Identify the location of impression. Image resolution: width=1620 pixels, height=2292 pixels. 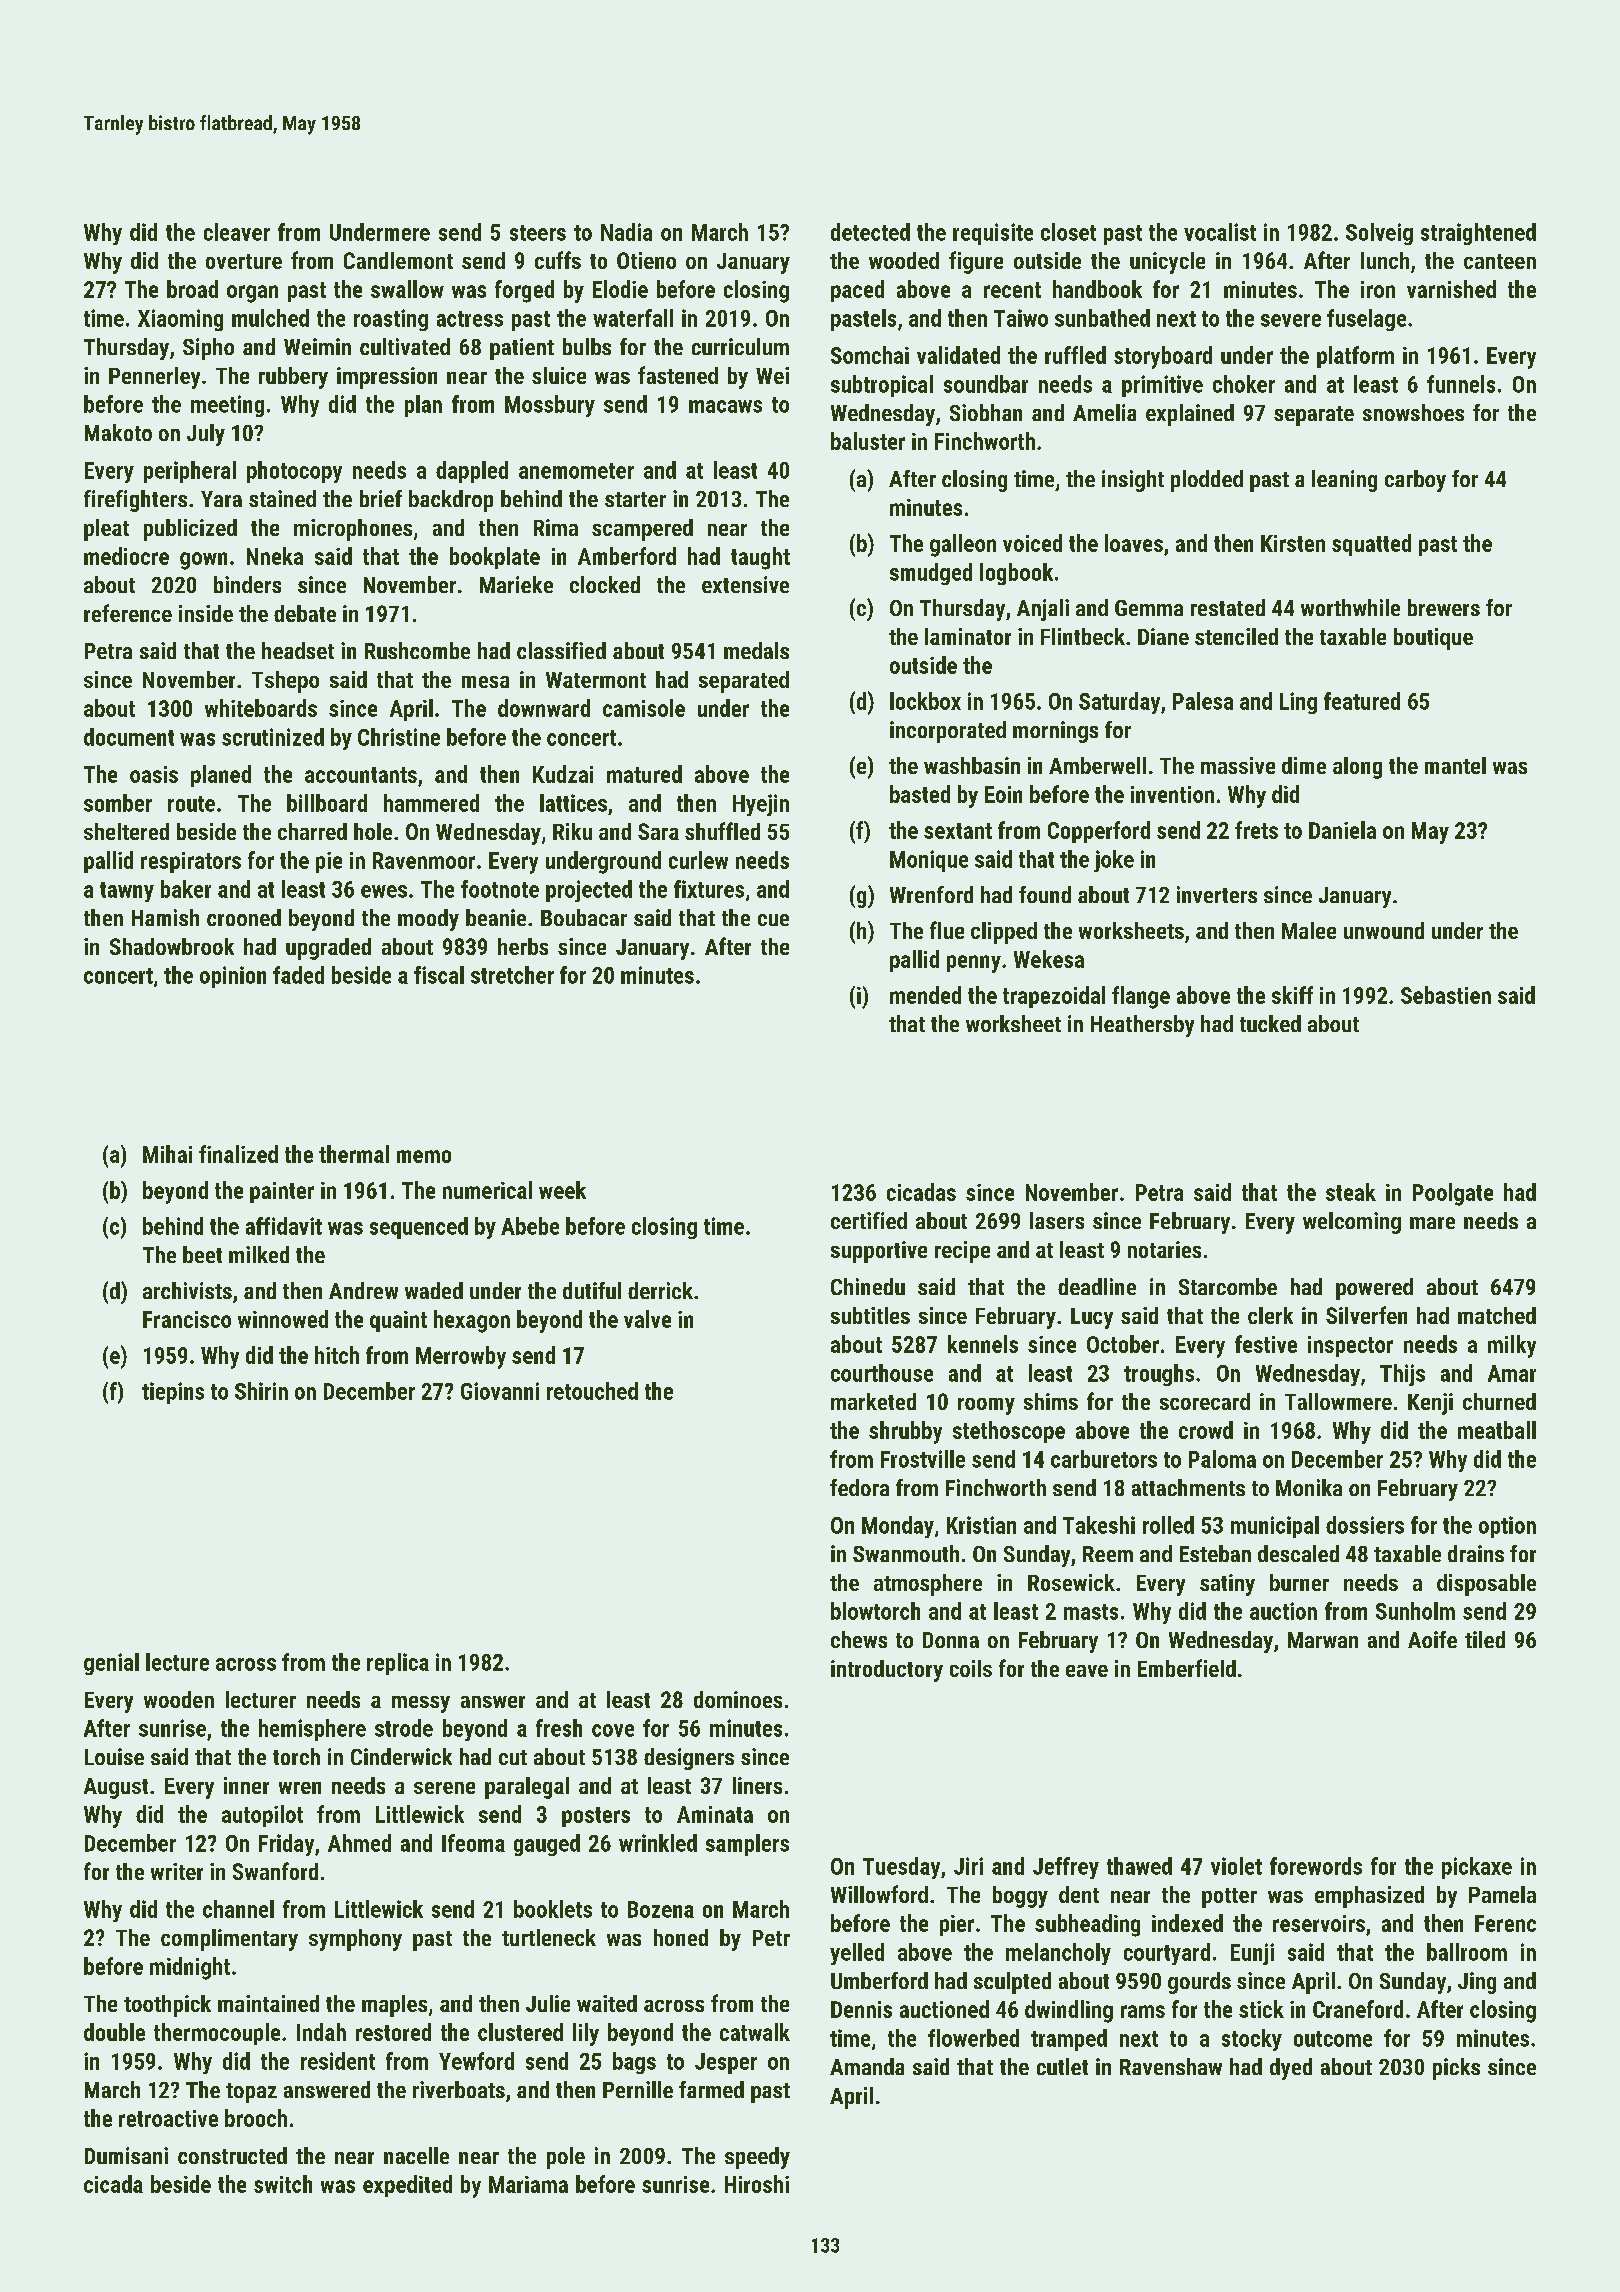
(387, 378).
